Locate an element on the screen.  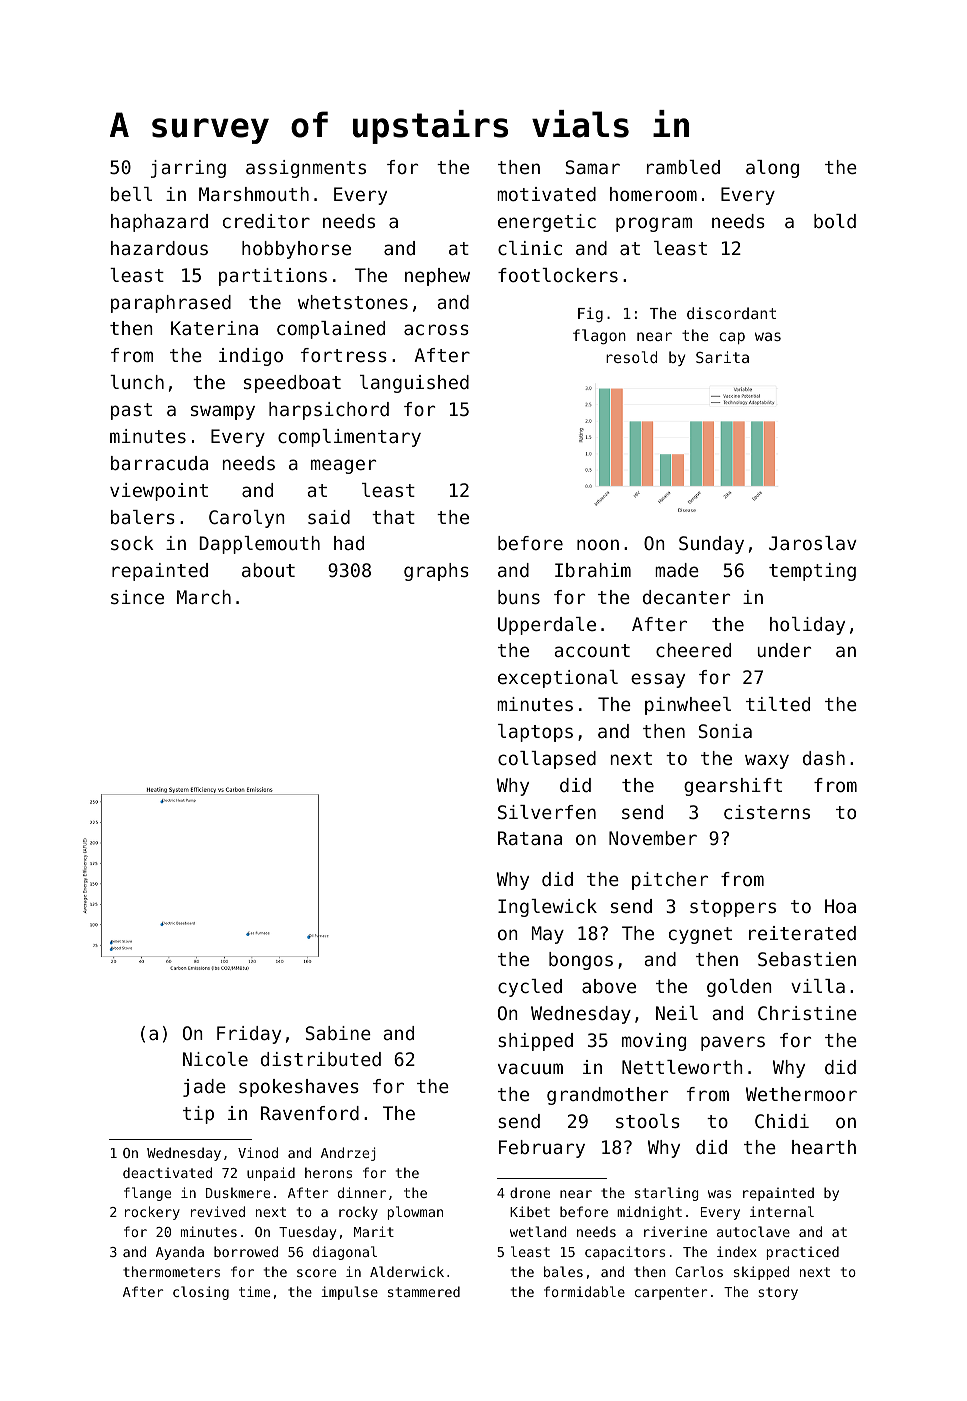
Sabine is located at coordinates (338, 1033).
